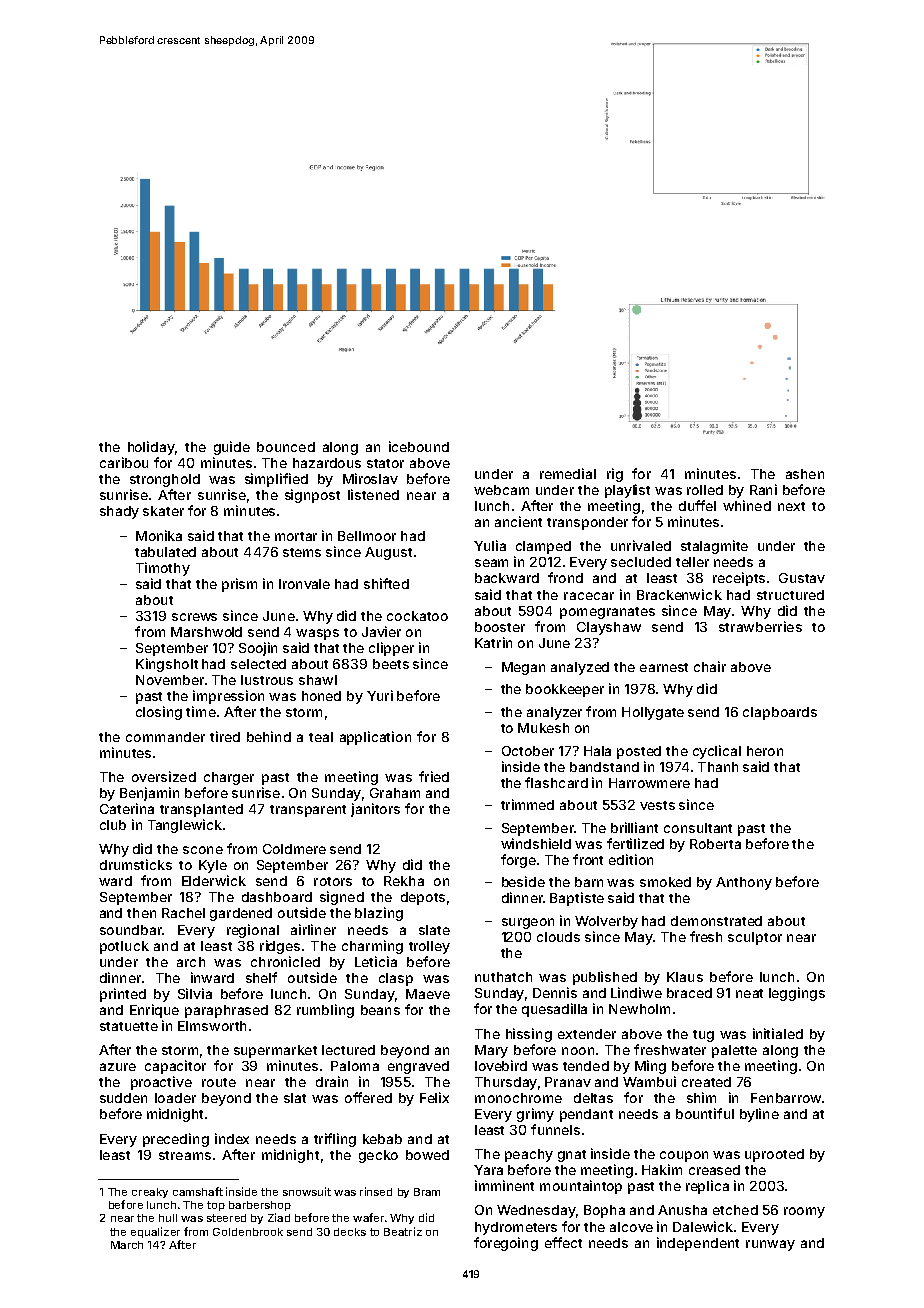 The width and height of the screenshot is (924, 1308). Describe the element at coordinates (428, 994) in the screenshot. I see `Maeve` at that location.
